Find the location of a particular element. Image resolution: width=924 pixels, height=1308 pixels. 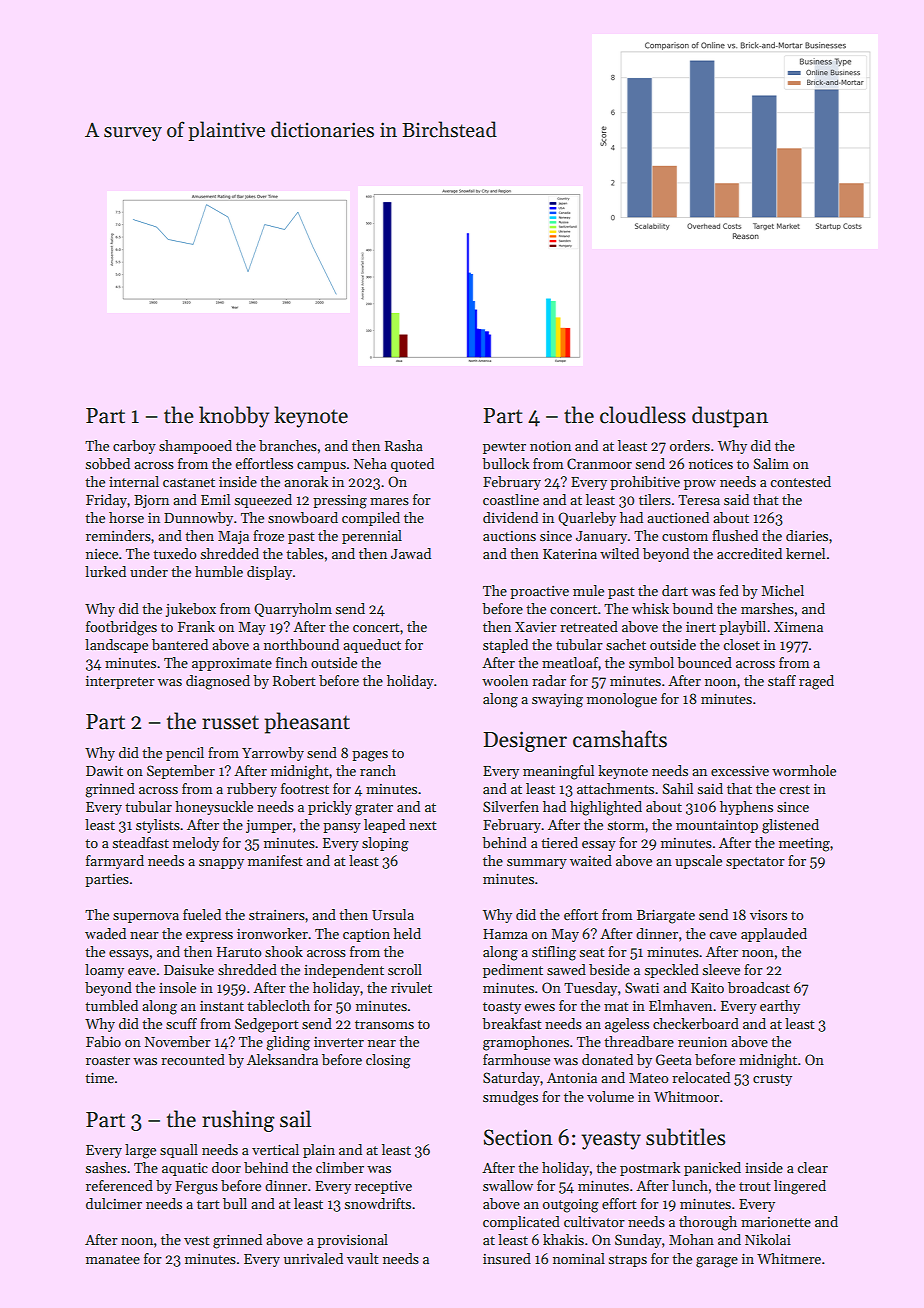

unrivaled is located at coordinates (313, 1258).
